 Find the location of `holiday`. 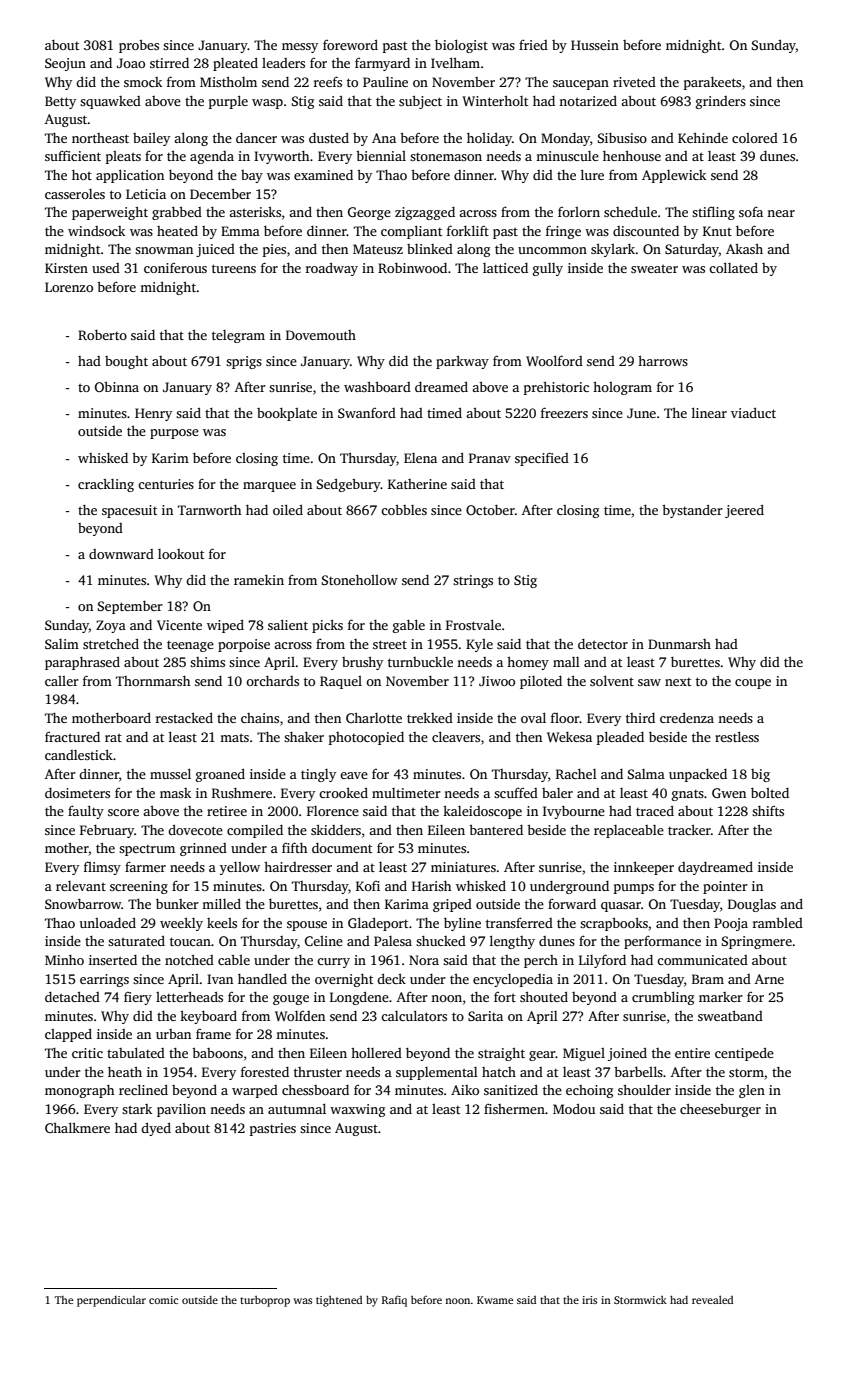

holiday is located at coordinates (489, 139).
